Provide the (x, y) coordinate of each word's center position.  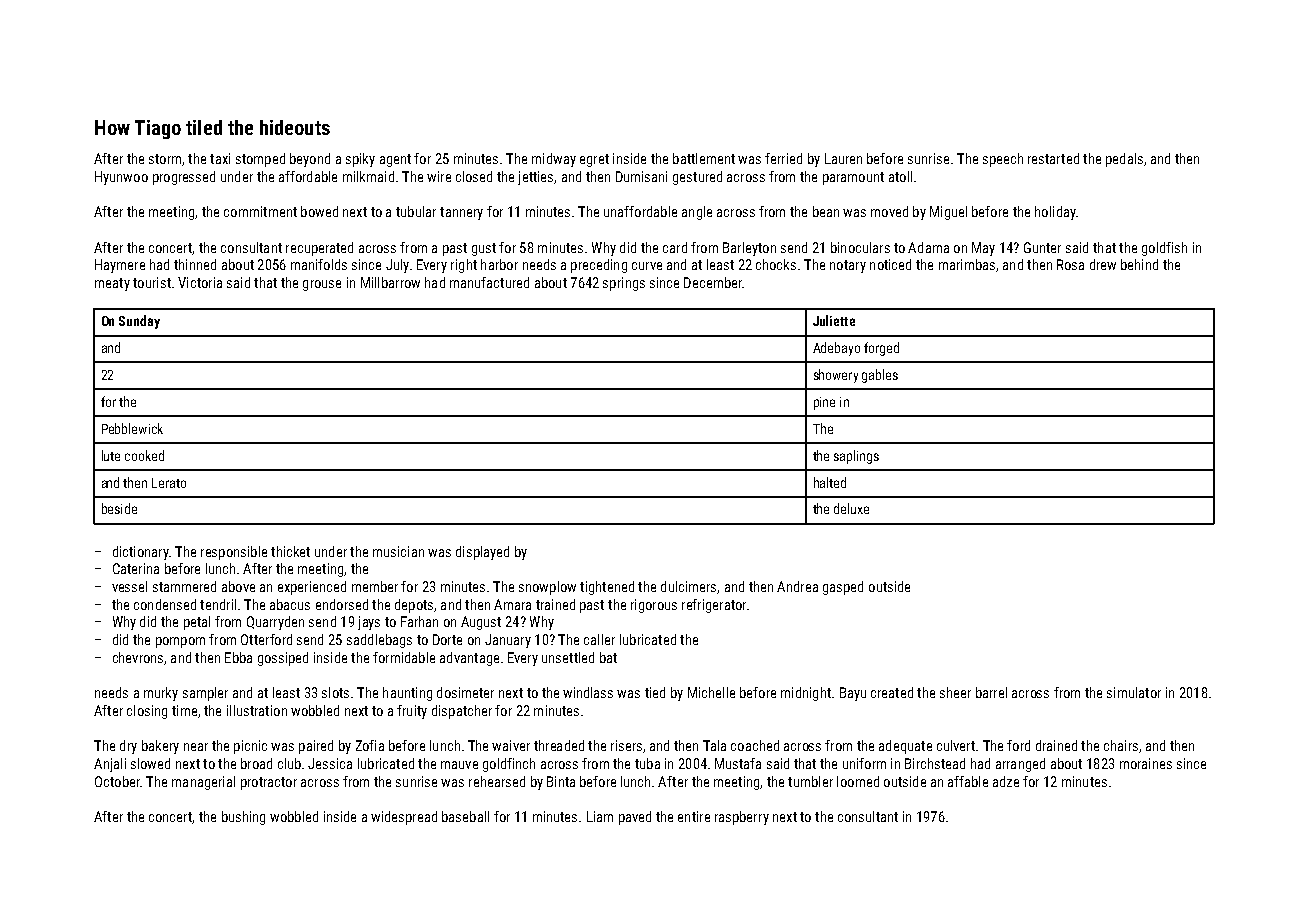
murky (161, 694)
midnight (806, 694)
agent (395, 160)
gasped (843, 588)
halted (830, 482)
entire (694, 816)
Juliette (834, 320)
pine (824, 403)
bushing (243, 818)
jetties (535, 178)
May (983, 249)
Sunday (139, 322)
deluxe (851, 508)
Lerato (169, 483)
